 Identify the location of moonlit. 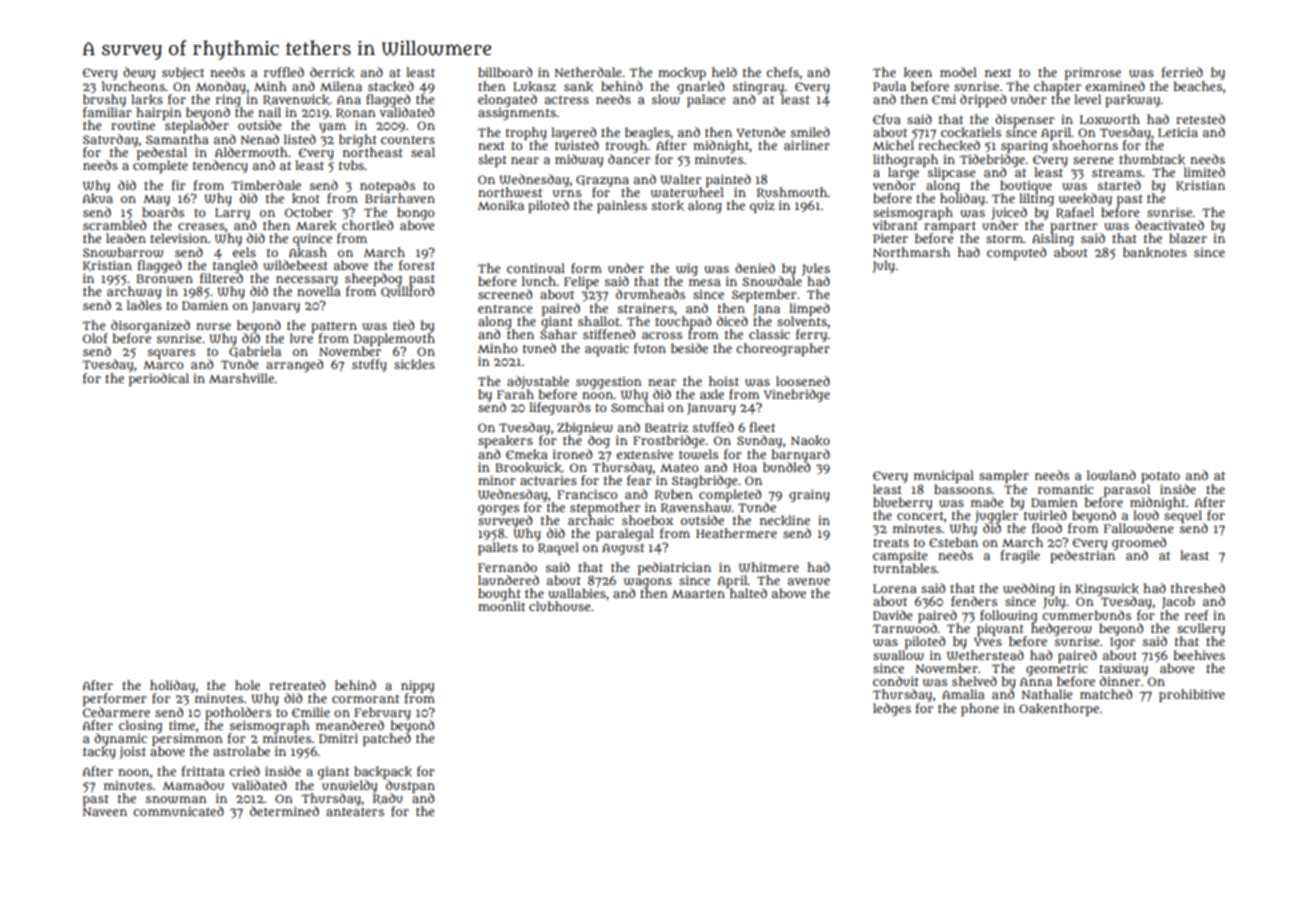
(501, 606).
